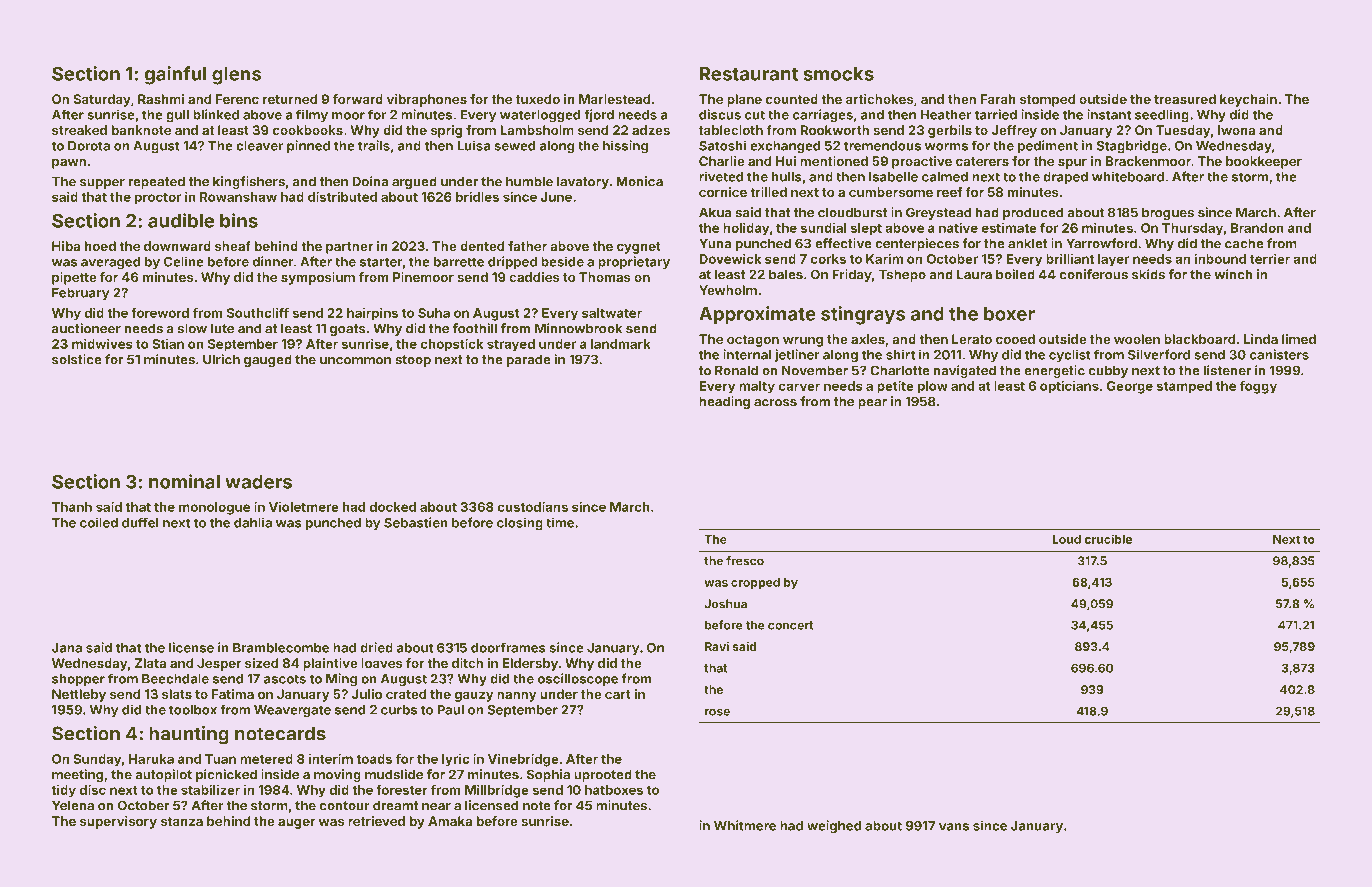  Describe the element at coordinates (161, 99) in the document. I see `Rashmi` at that location.
